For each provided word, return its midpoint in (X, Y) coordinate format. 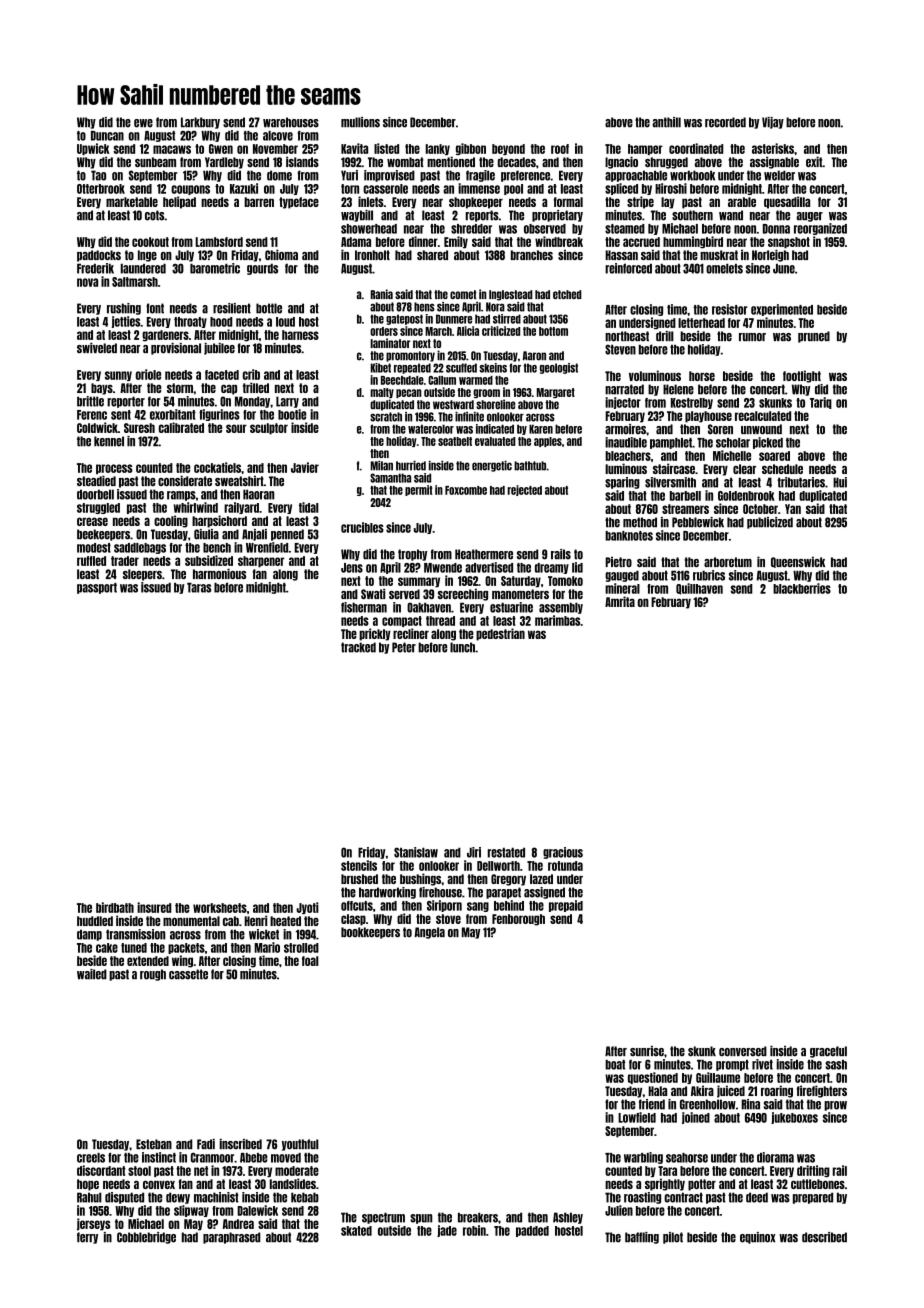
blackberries (802, 588)
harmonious (219, 573)
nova (87, 282)
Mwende (443, 568)
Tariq (821, 403)
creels (91, 1158)
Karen (541, 429)
